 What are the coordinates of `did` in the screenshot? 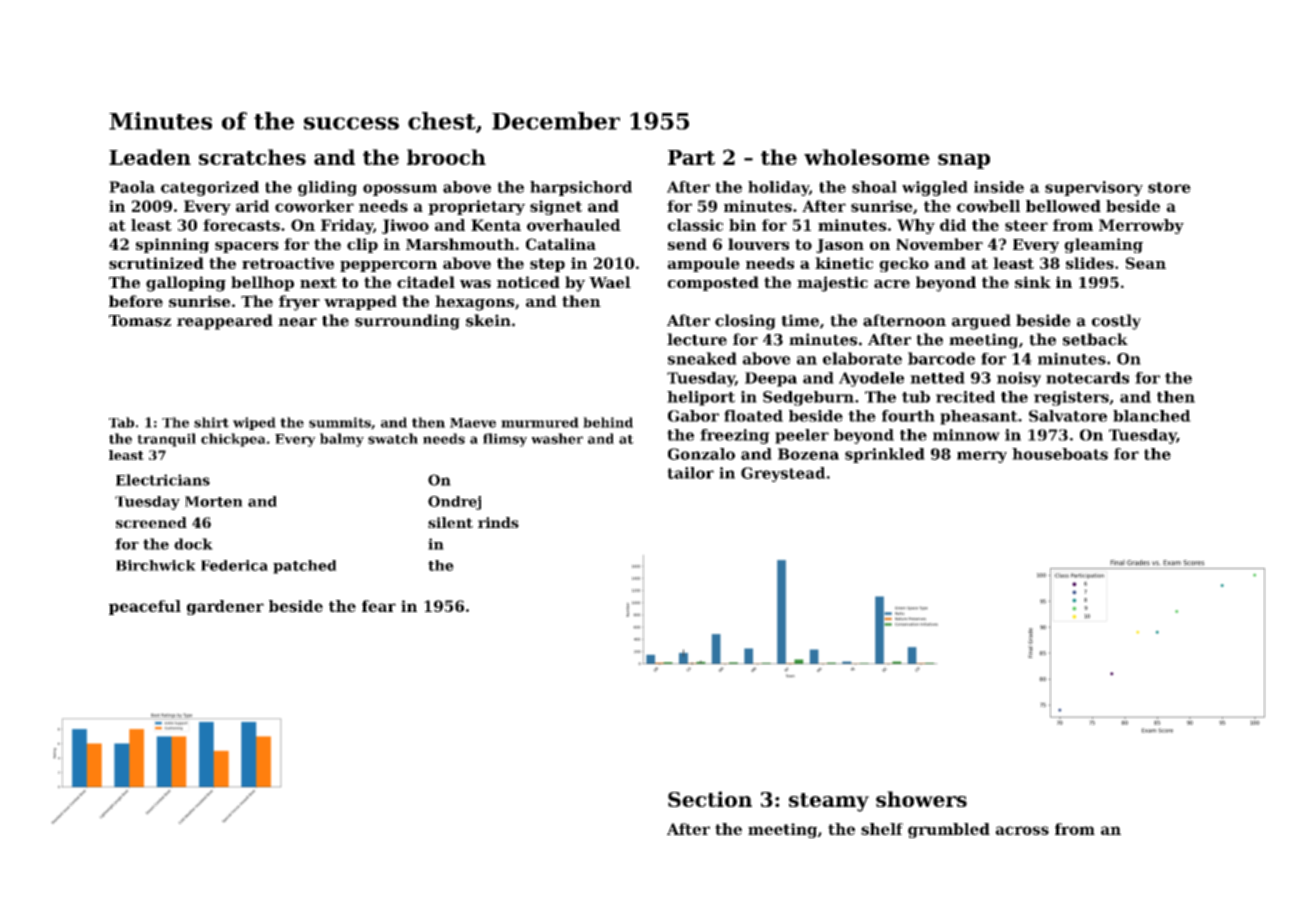 It's located at (953, 225).
